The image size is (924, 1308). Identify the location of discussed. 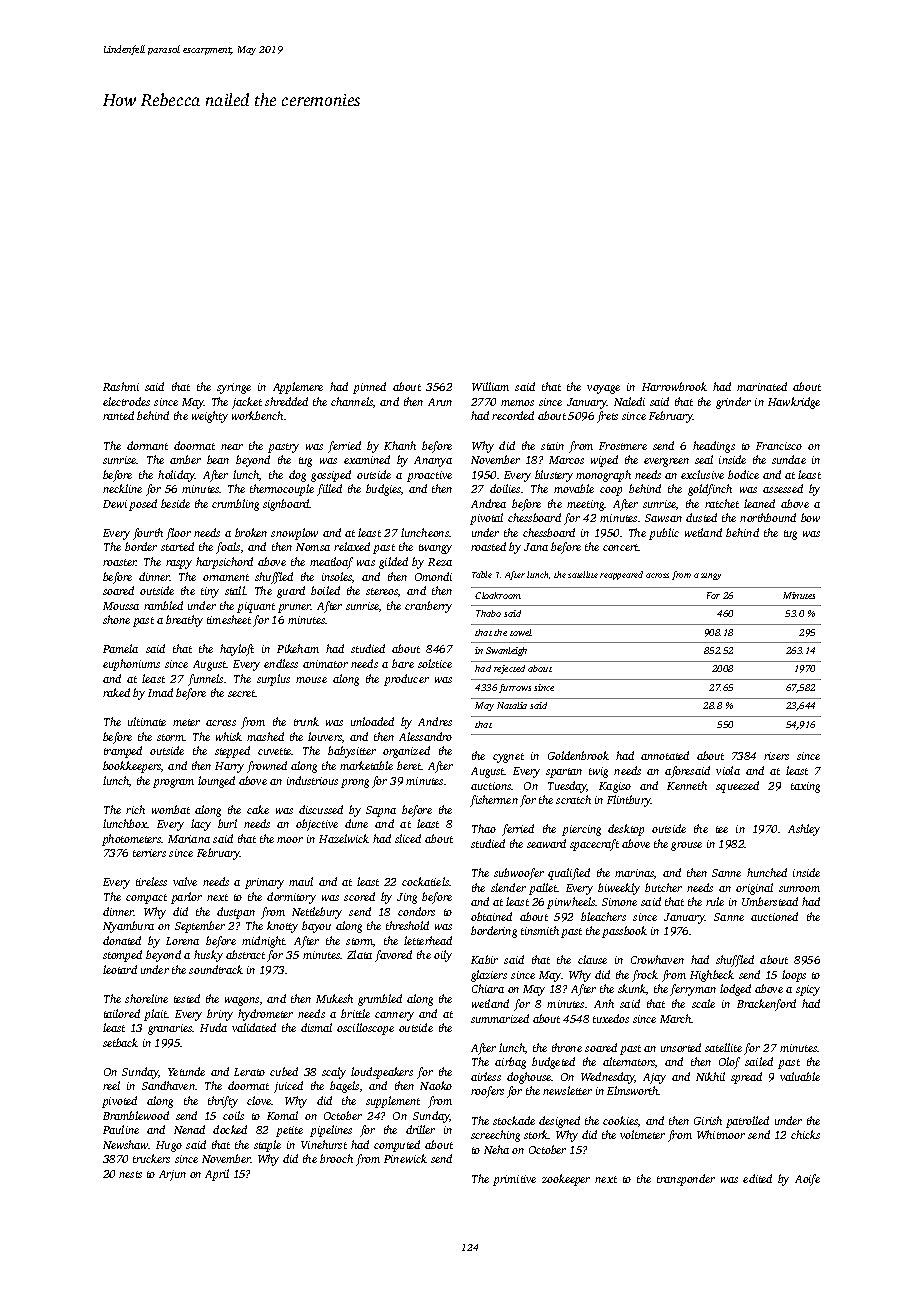
(321, 809).
